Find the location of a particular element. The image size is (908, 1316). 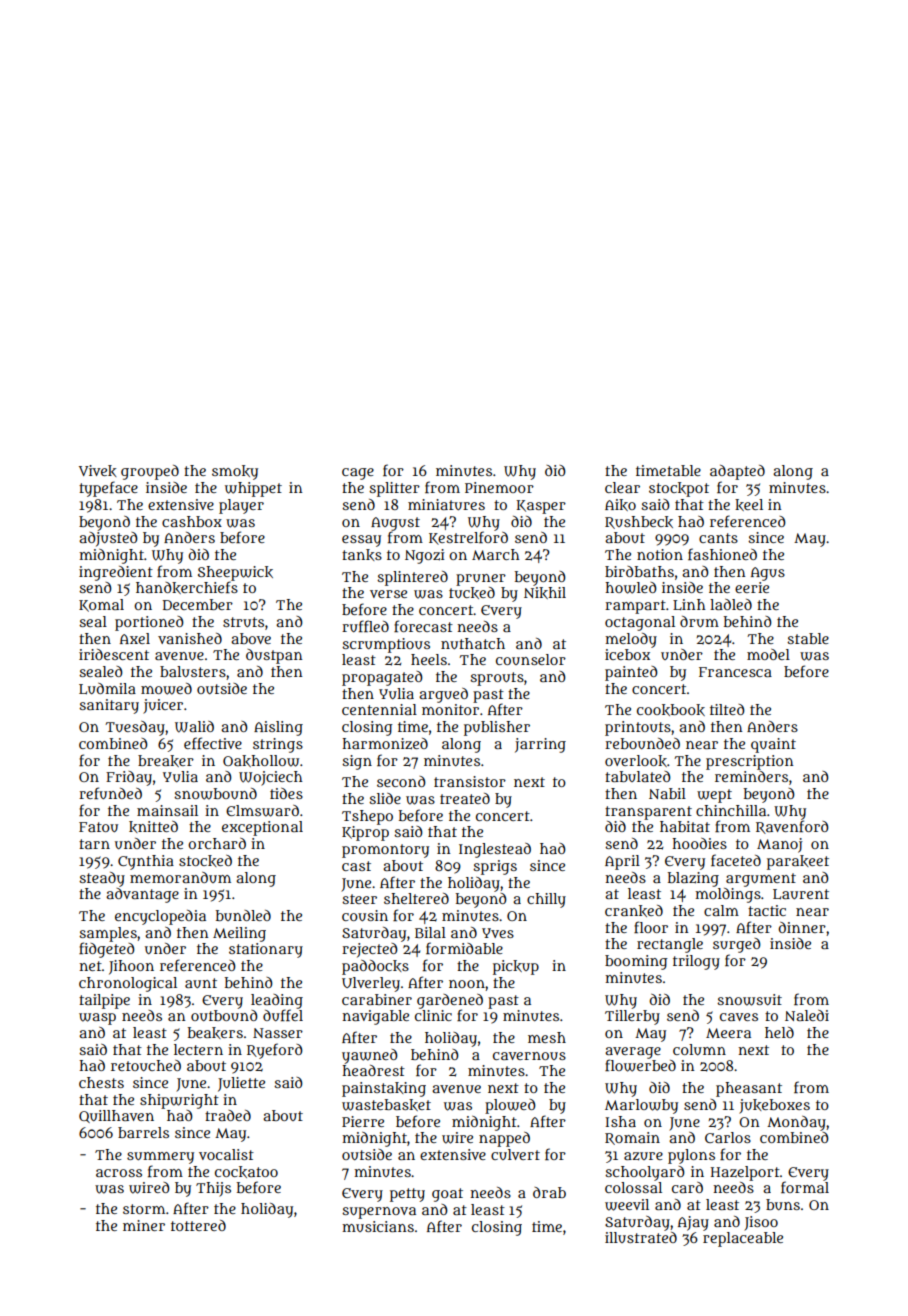

miner is located at coordinates (144, 1225).
